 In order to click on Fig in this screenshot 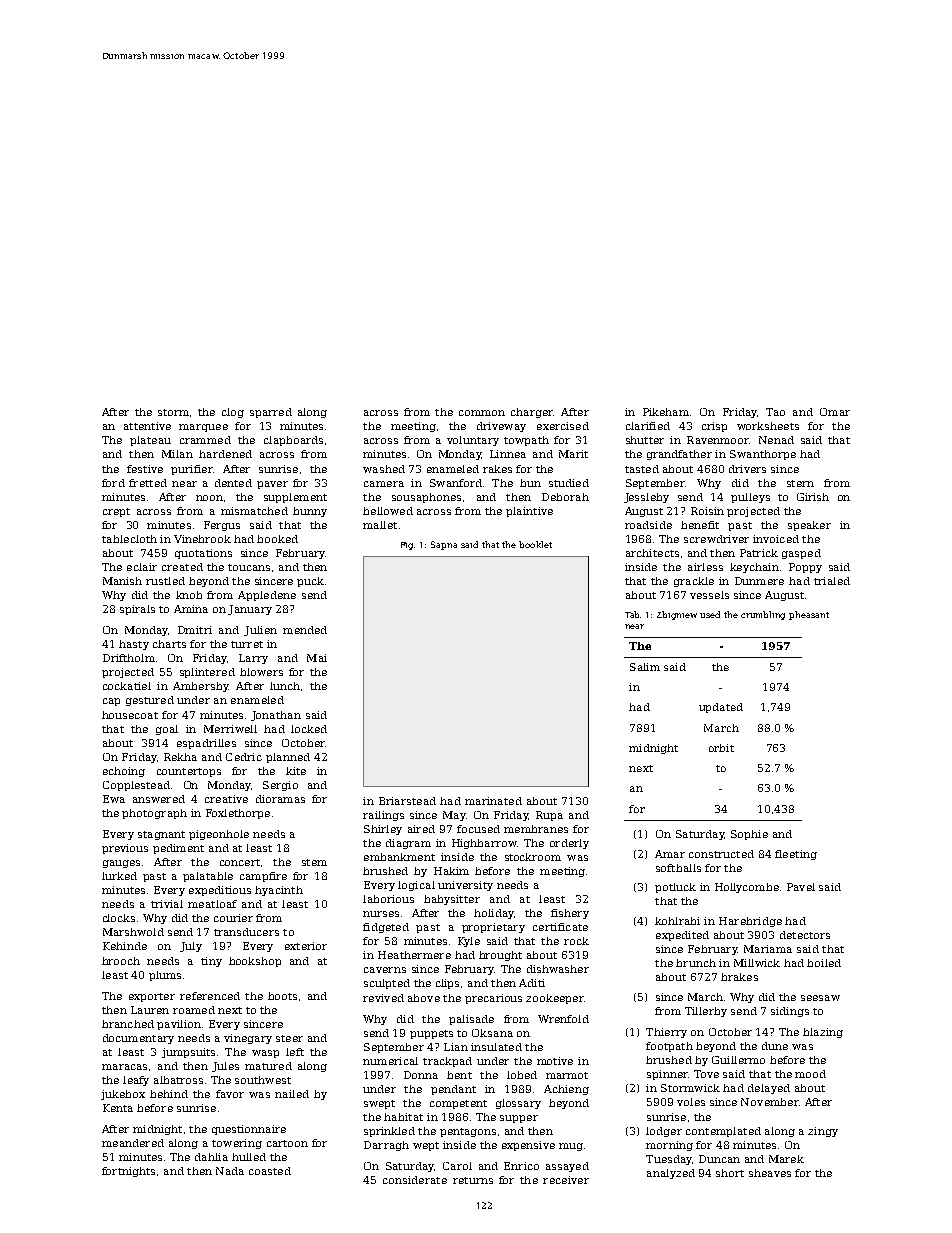, I will do `click(407, 546)`.
